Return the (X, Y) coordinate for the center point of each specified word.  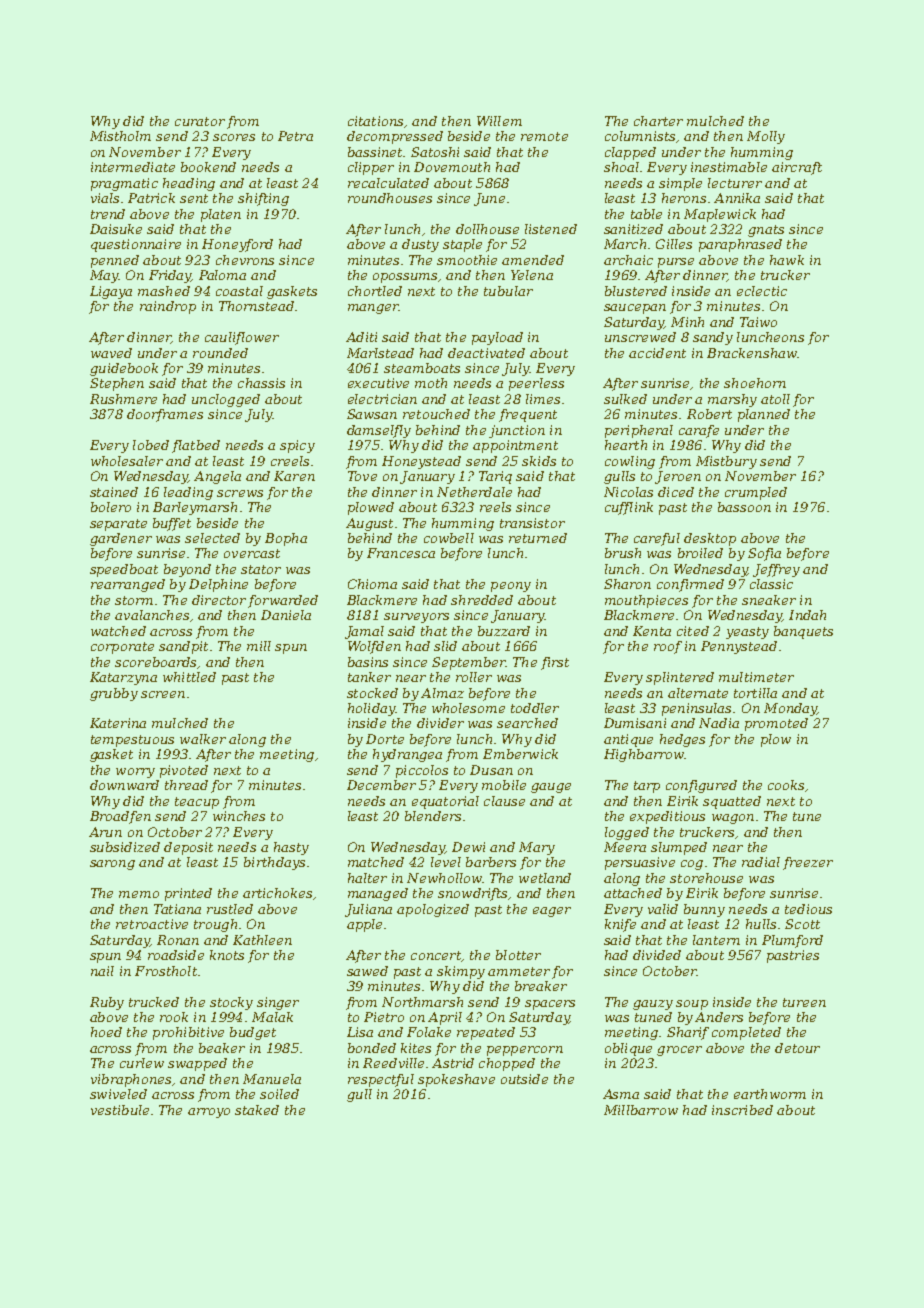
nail (102, 971)
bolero (111, 507)
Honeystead (421, 462)
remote (544, 136)
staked (257, 1110)
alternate (698, 693)
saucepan (635, 309)
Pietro (384, 1017)
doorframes (165, 415)
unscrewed (640, 337)
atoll (775, 399)
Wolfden (374, 647)
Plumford (792, 941)
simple (680, 184)
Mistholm (120, 136)
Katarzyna (123, 678)
